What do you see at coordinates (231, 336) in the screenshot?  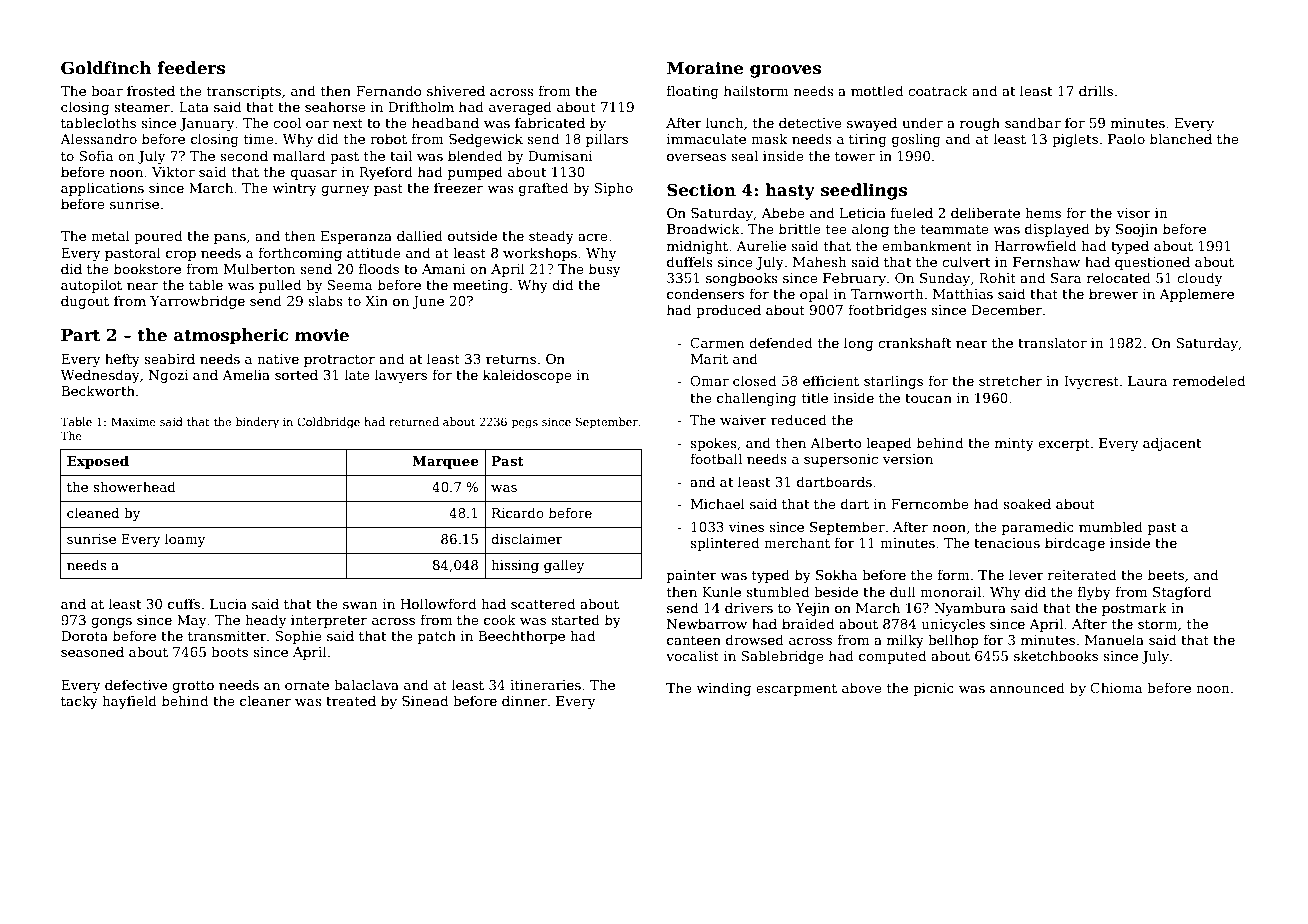 I see `atmospheric` at bounding box center [231, 336].
